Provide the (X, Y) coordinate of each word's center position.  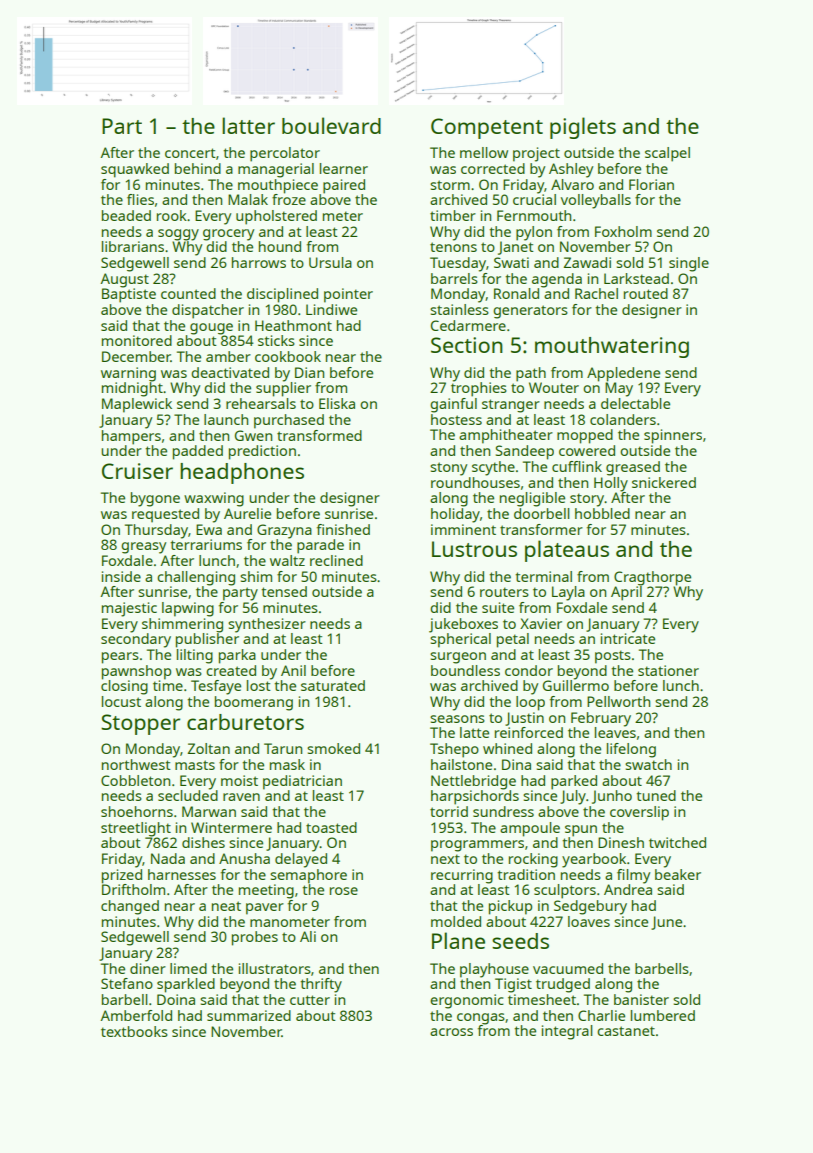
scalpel (667, 154)
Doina (176, 999)
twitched (677, 842)
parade (320, 546)
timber (453, 215)
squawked (135, 170)
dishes (203, 842)
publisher (207, 640)
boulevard (331, 125)
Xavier (541, 623)
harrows (259, 262)
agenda (557, 280)
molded (456, 921)
